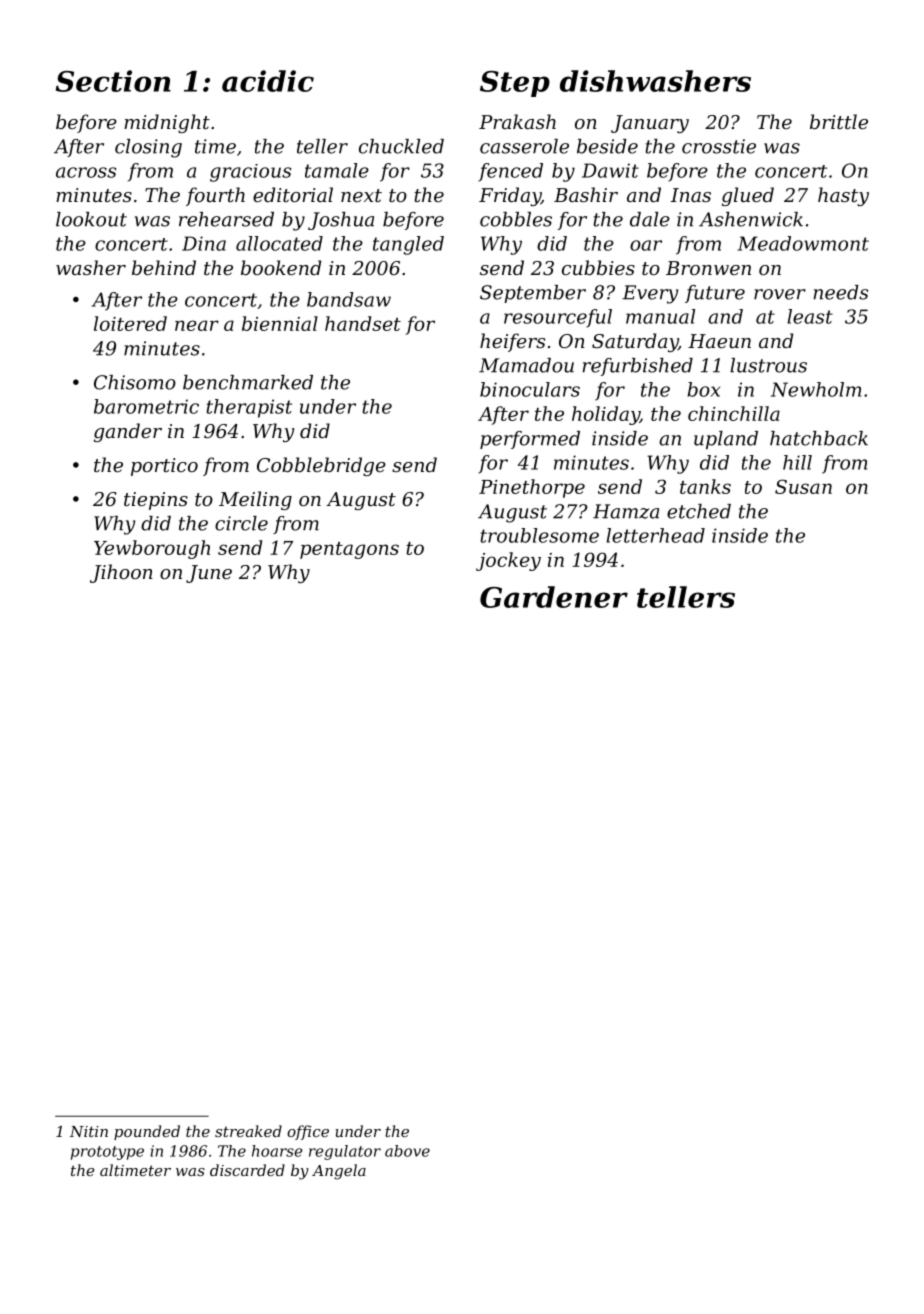  I want to click on above, so click(407, 1151).
